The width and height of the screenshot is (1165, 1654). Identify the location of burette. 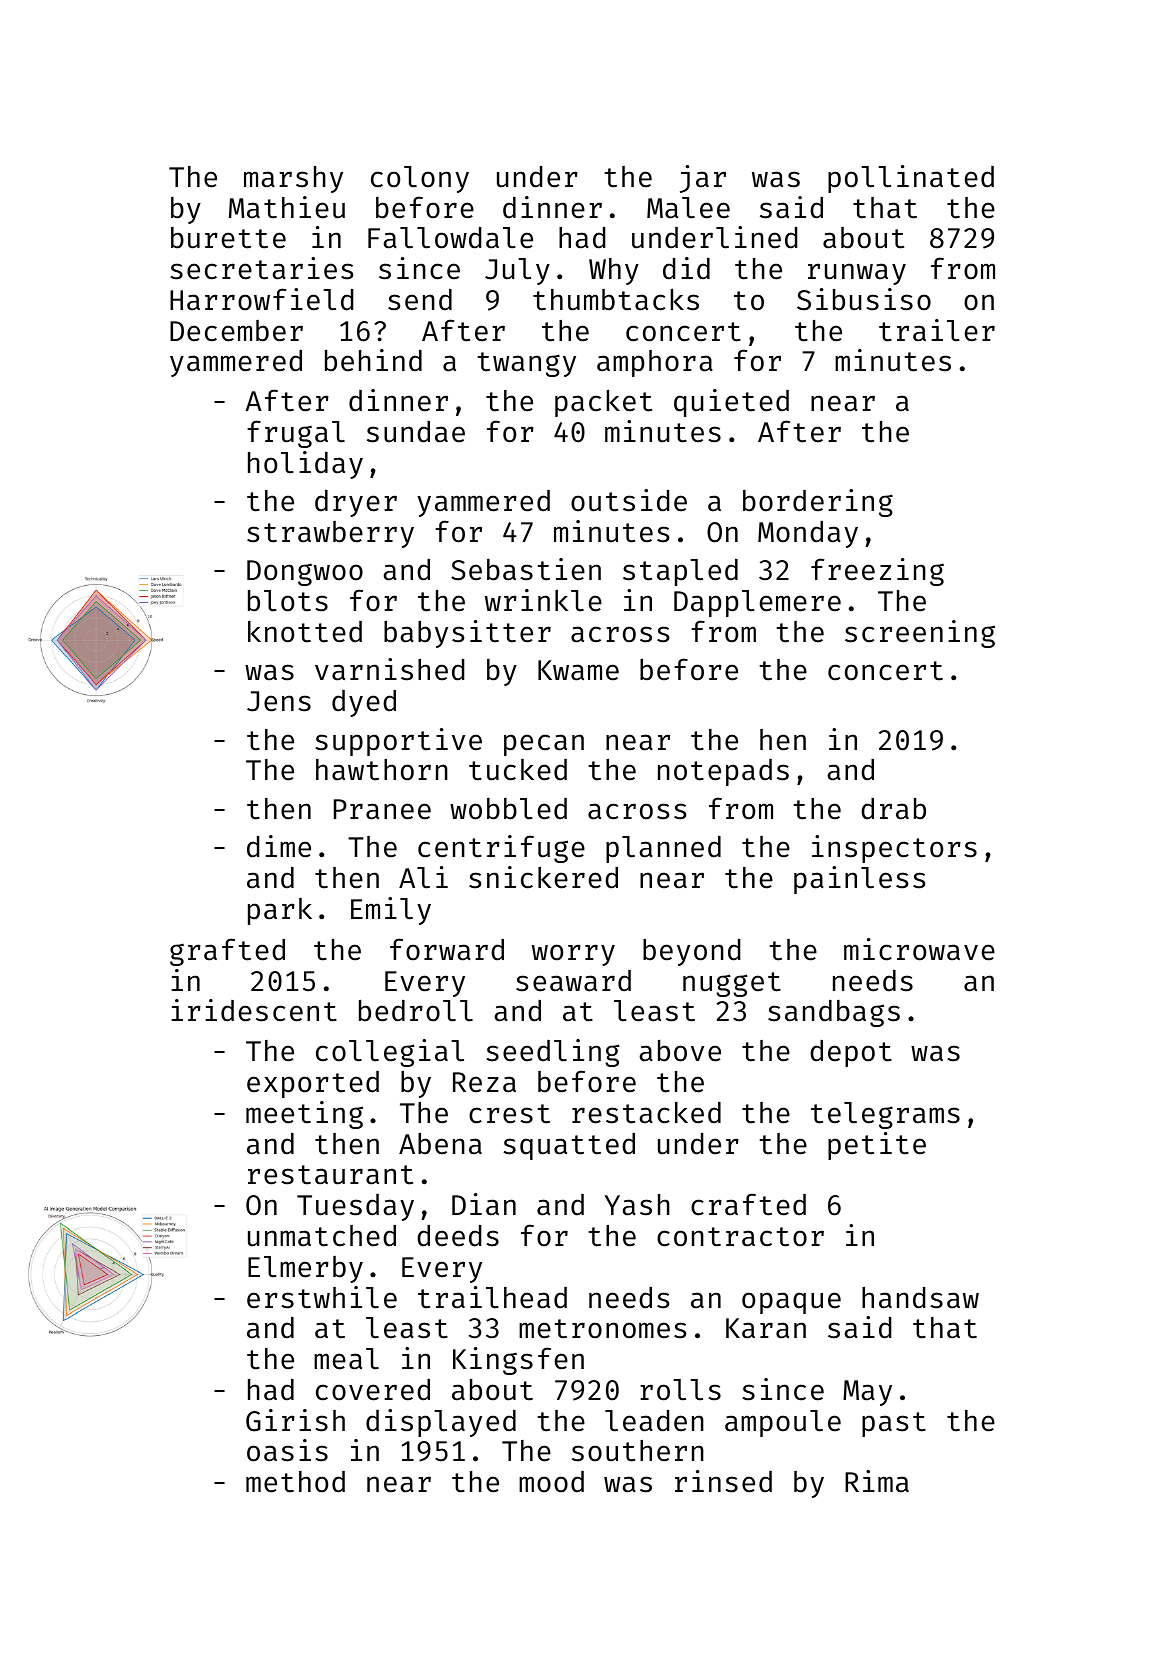
(228, 238).
